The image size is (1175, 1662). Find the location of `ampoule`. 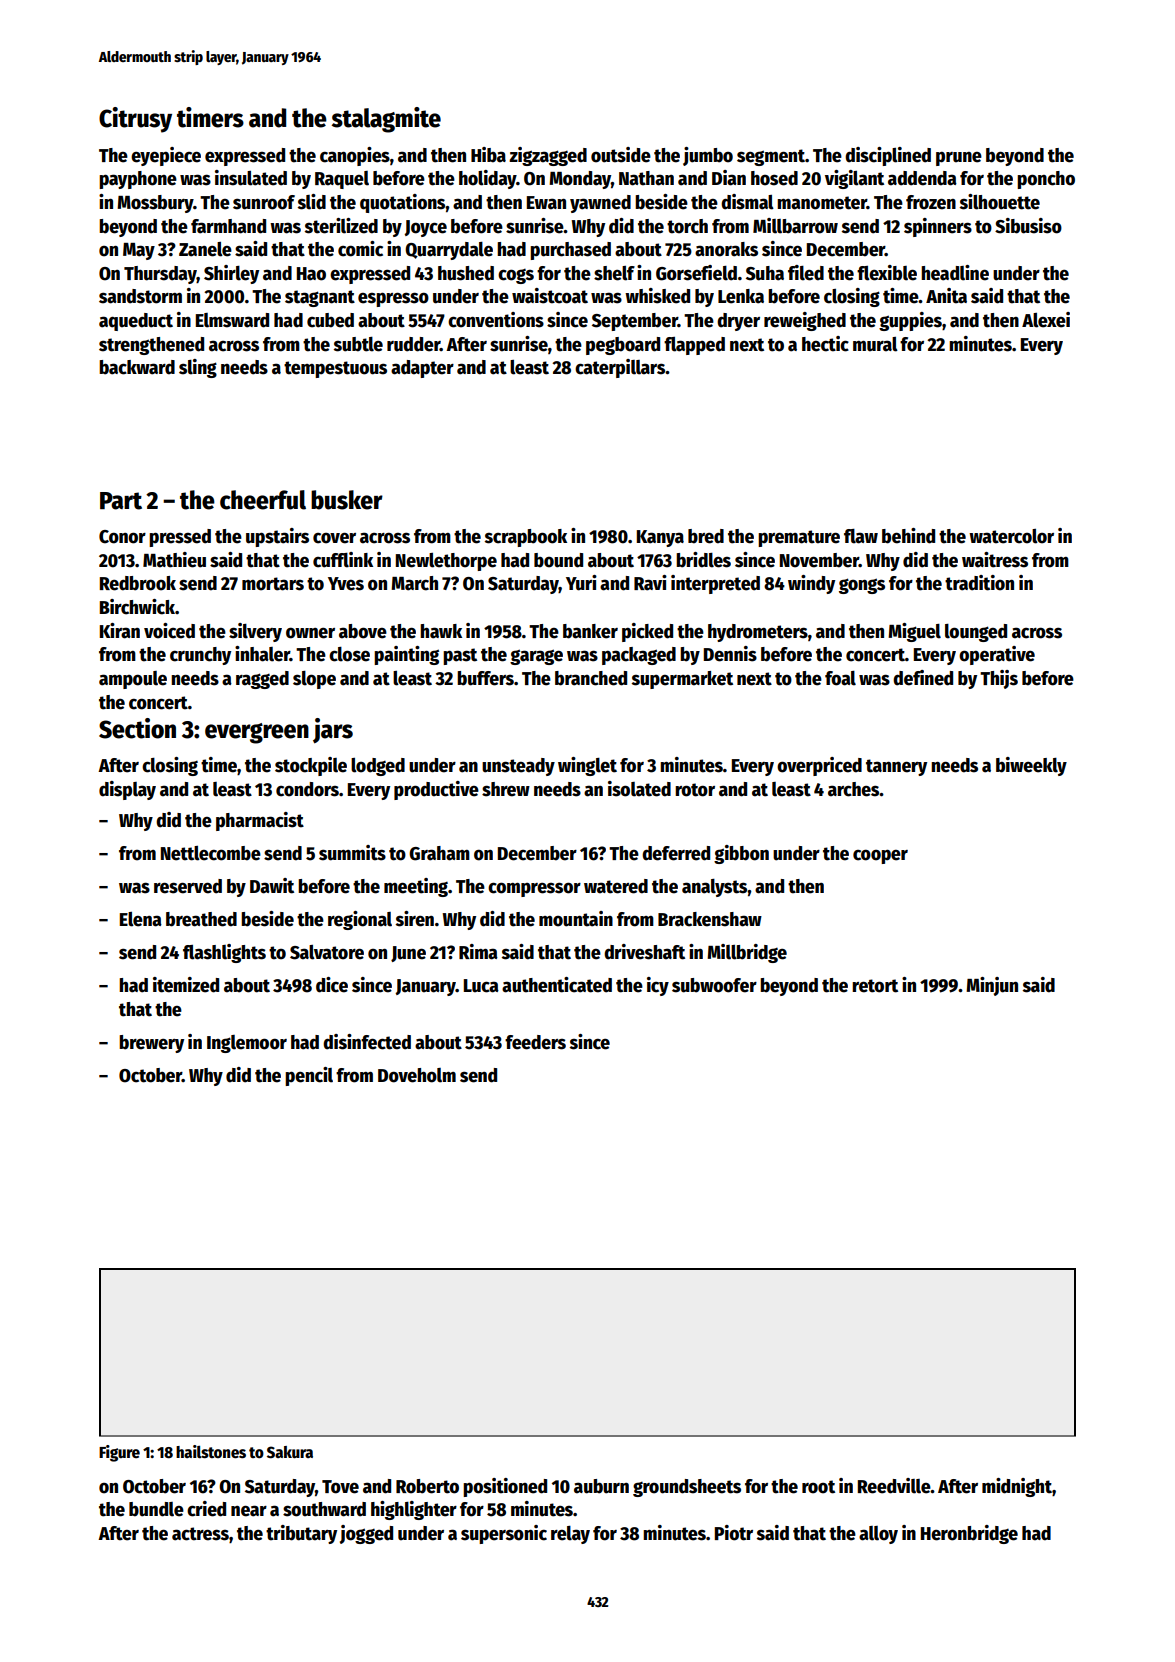

ampoule is located at coordinates (133, 680).
